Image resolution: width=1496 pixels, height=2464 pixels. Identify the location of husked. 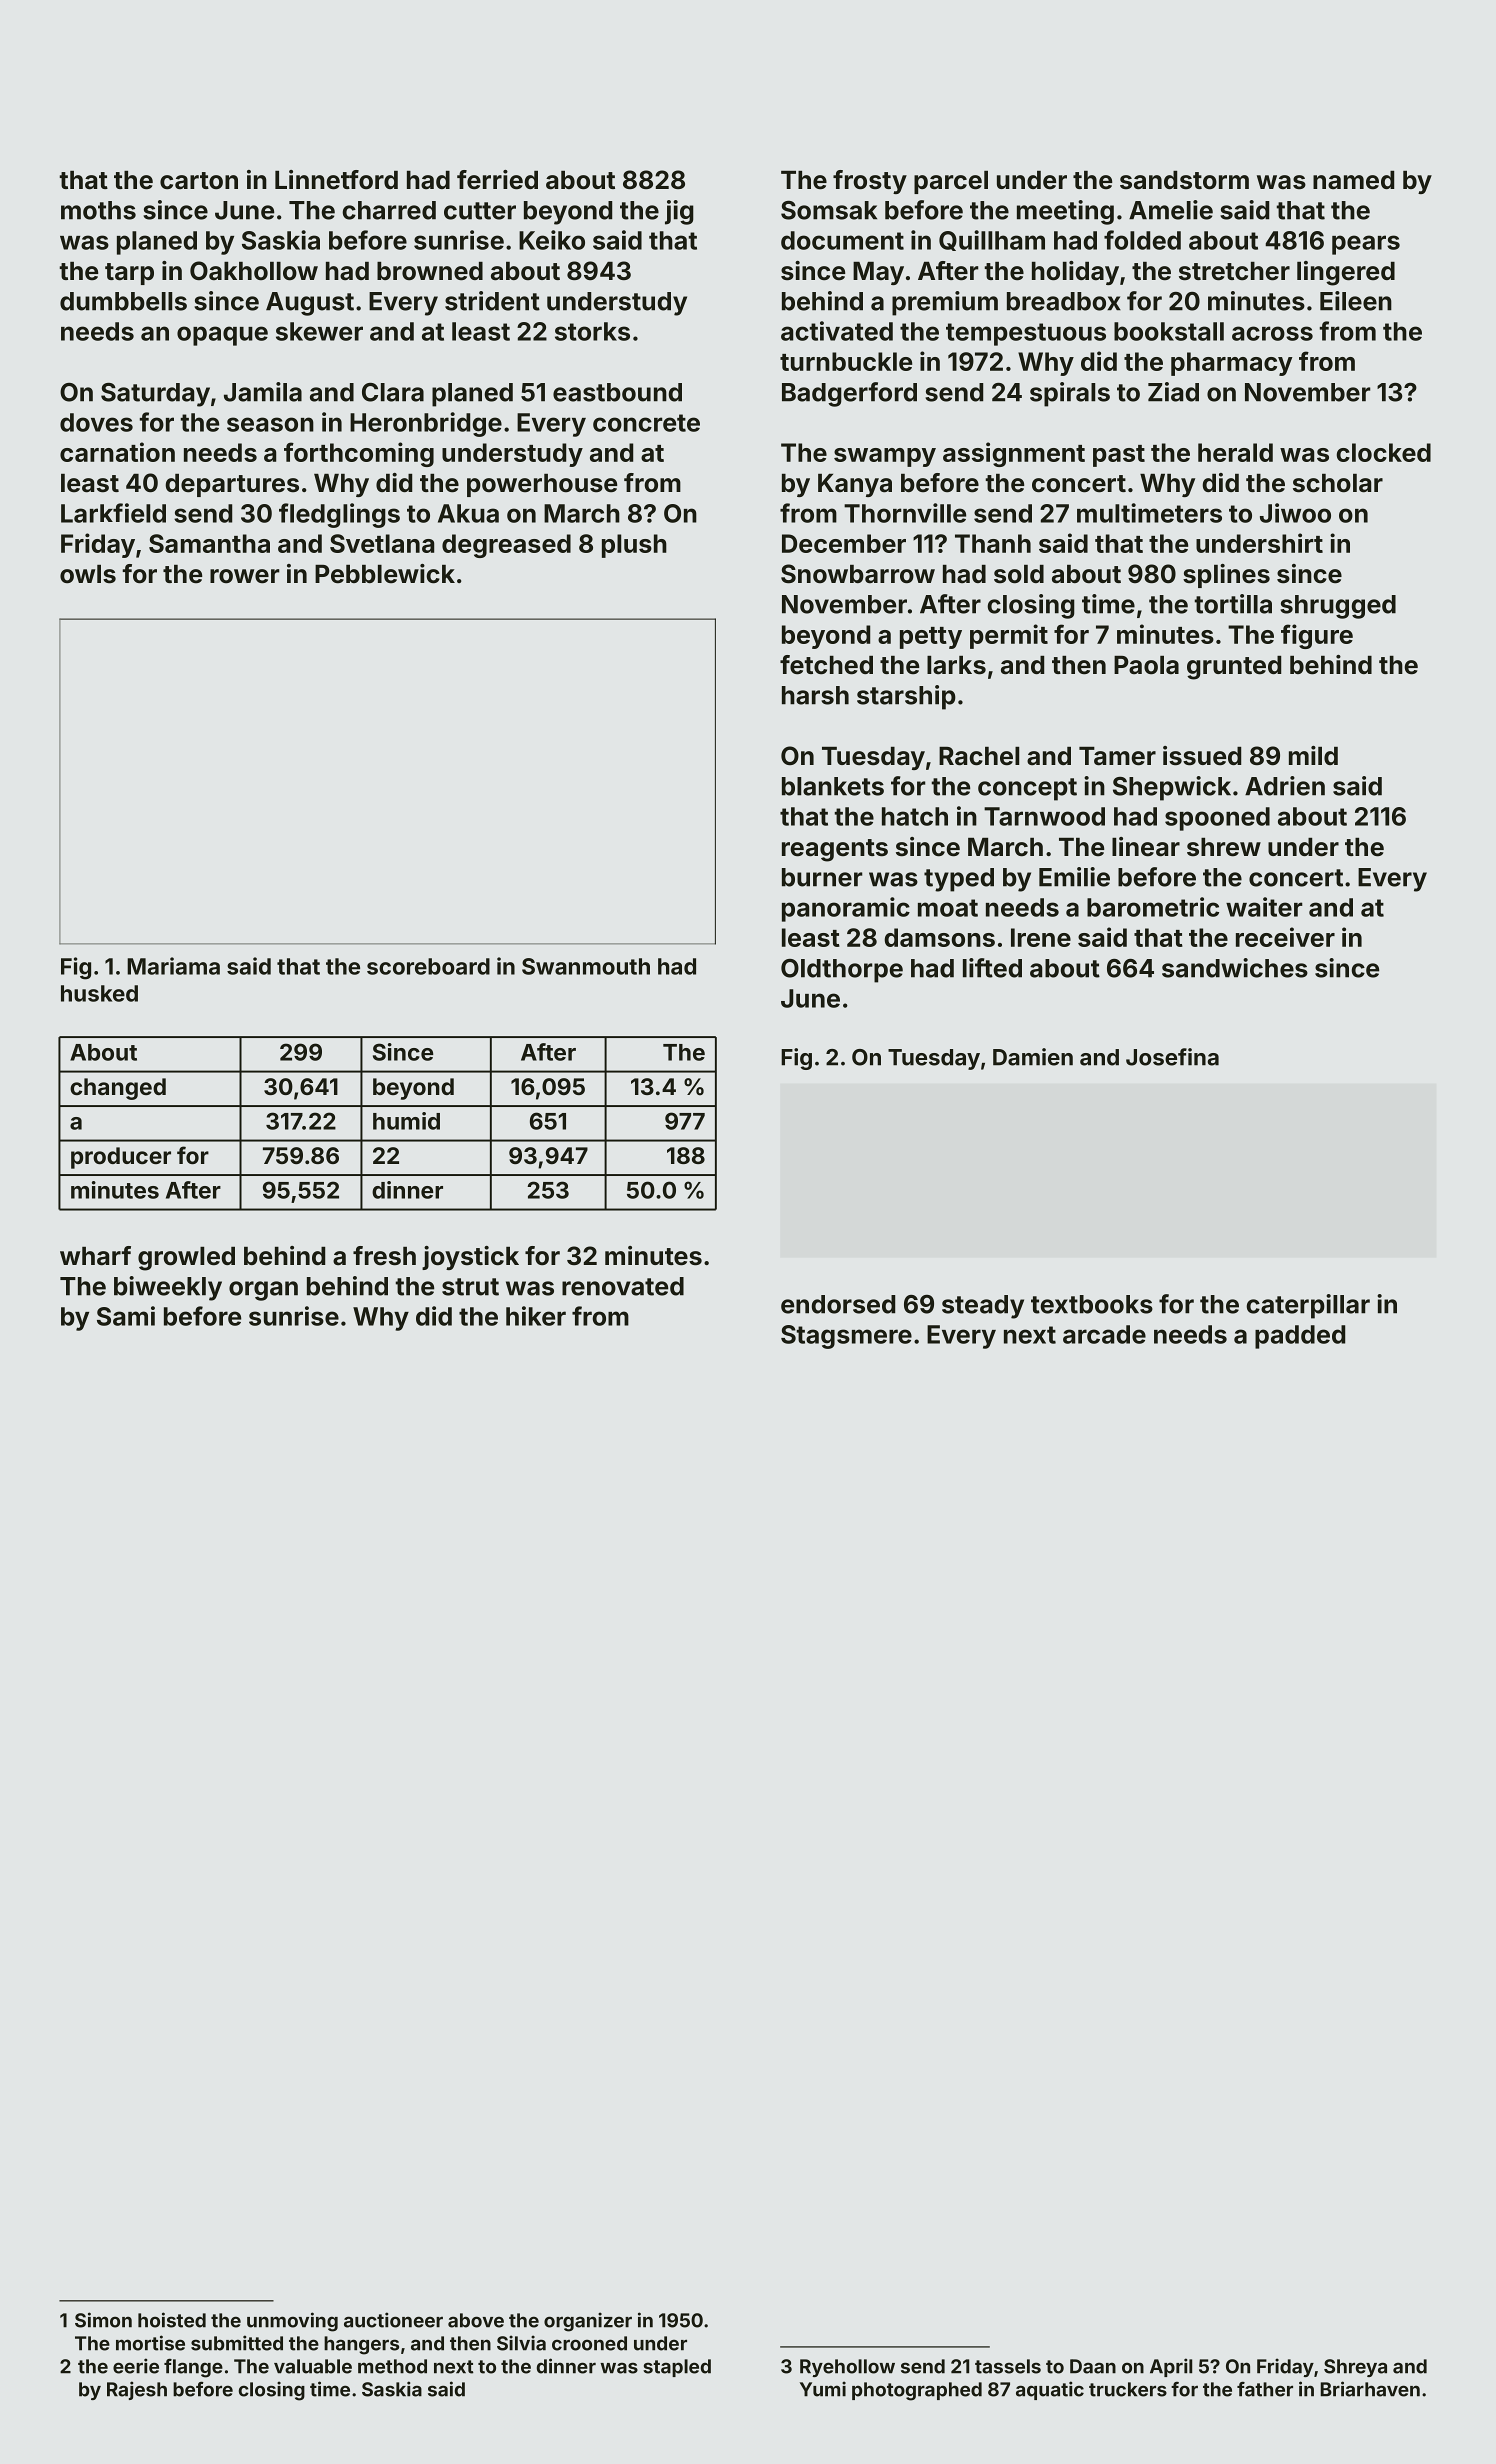
(99, 993).
